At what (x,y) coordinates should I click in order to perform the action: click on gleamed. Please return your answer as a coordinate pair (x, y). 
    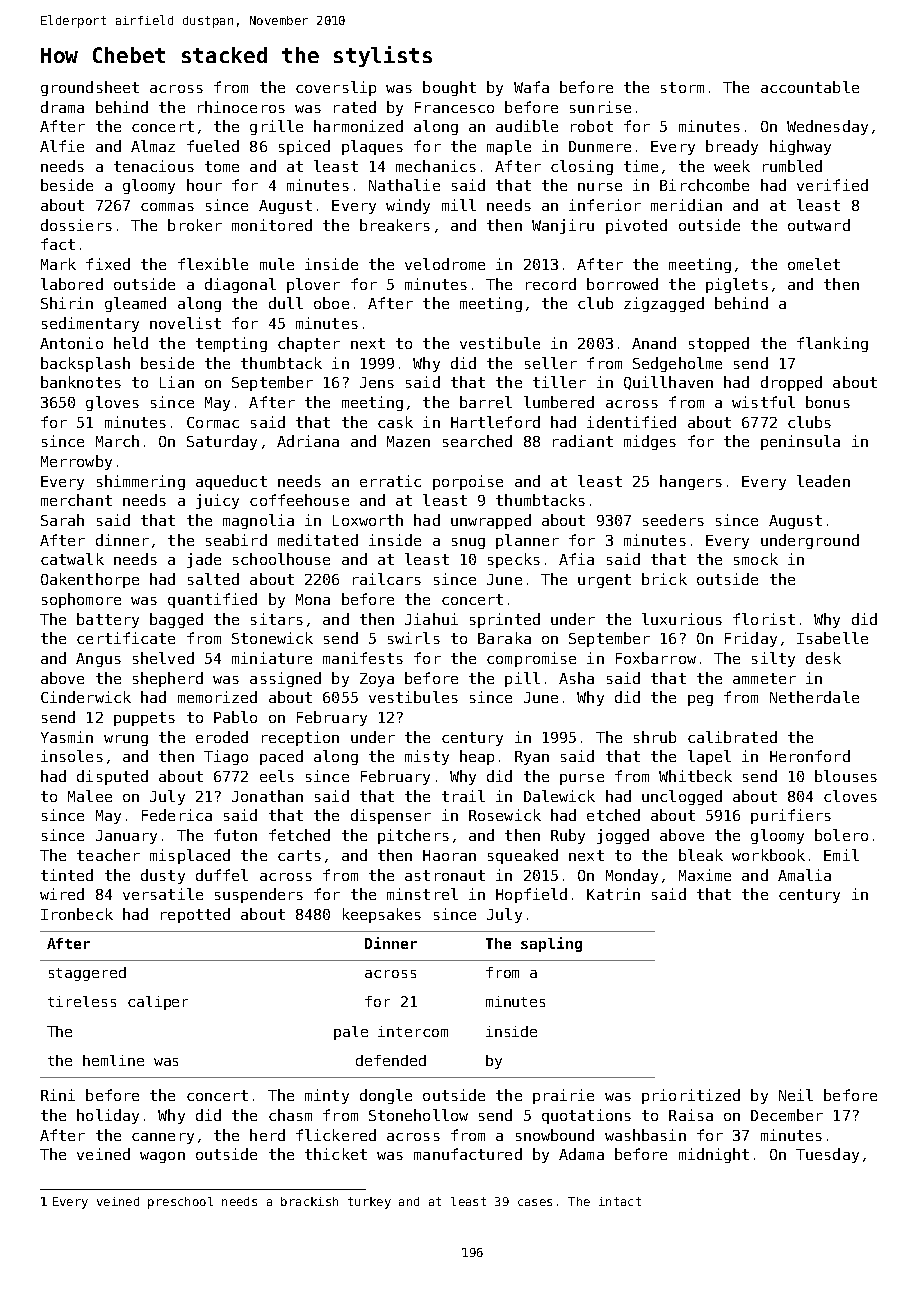
    Looking at the image, I should click on (135, 304).
